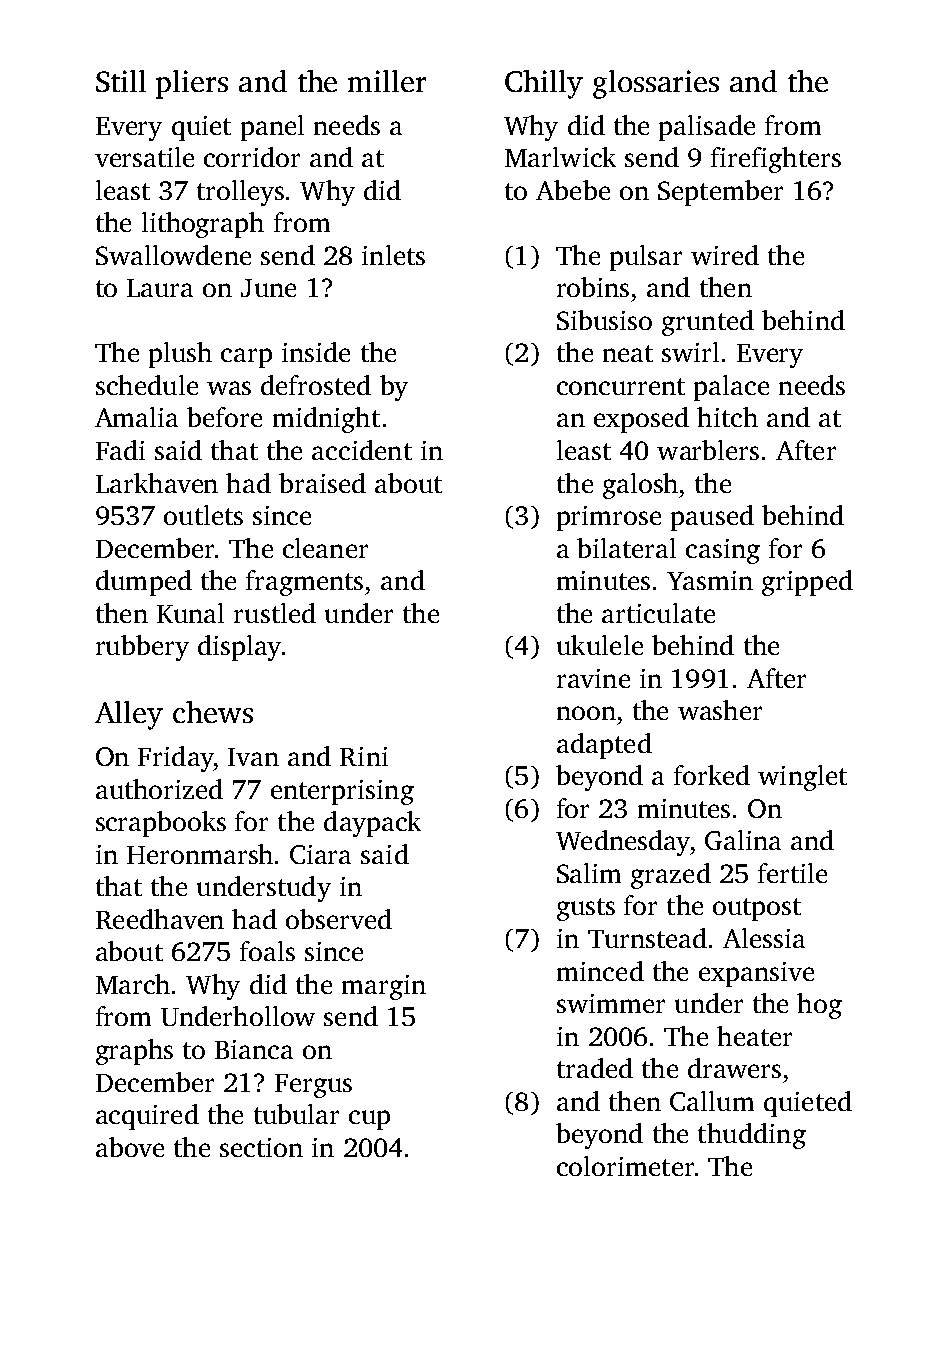 The height and width of the image is (1345, 948). What do you see at coordinates (316, 385) in the image?
I see `defrosted` at bounding box center [316, 385].
